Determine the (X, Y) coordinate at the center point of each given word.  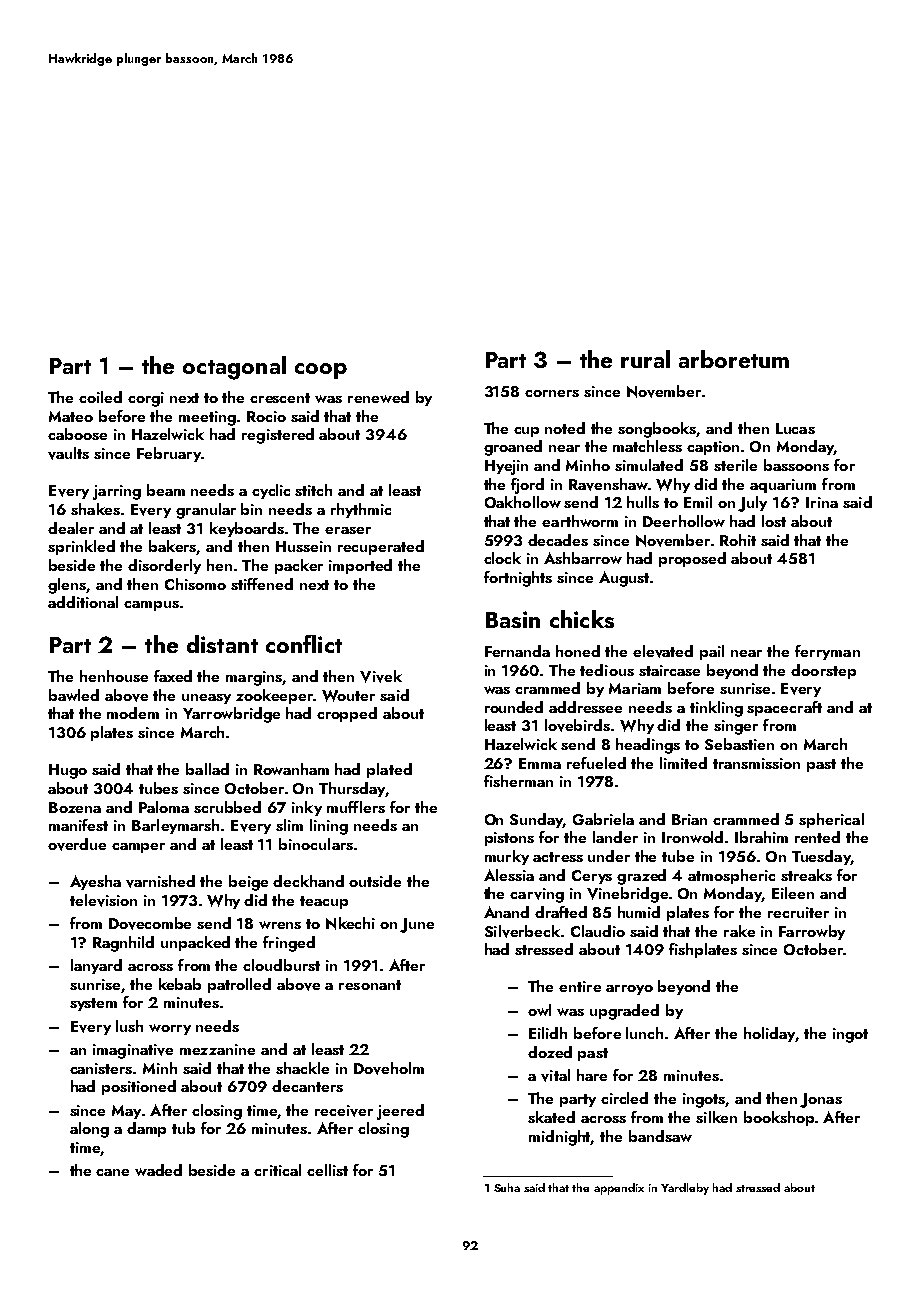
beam (166, 490)
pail (712, 652)
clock (502, 558)
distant (222, 644)
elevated (663, 651)
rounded (514, 707)
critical (277, 1170)
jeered (400, 1112)
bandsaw (660, 1136)
